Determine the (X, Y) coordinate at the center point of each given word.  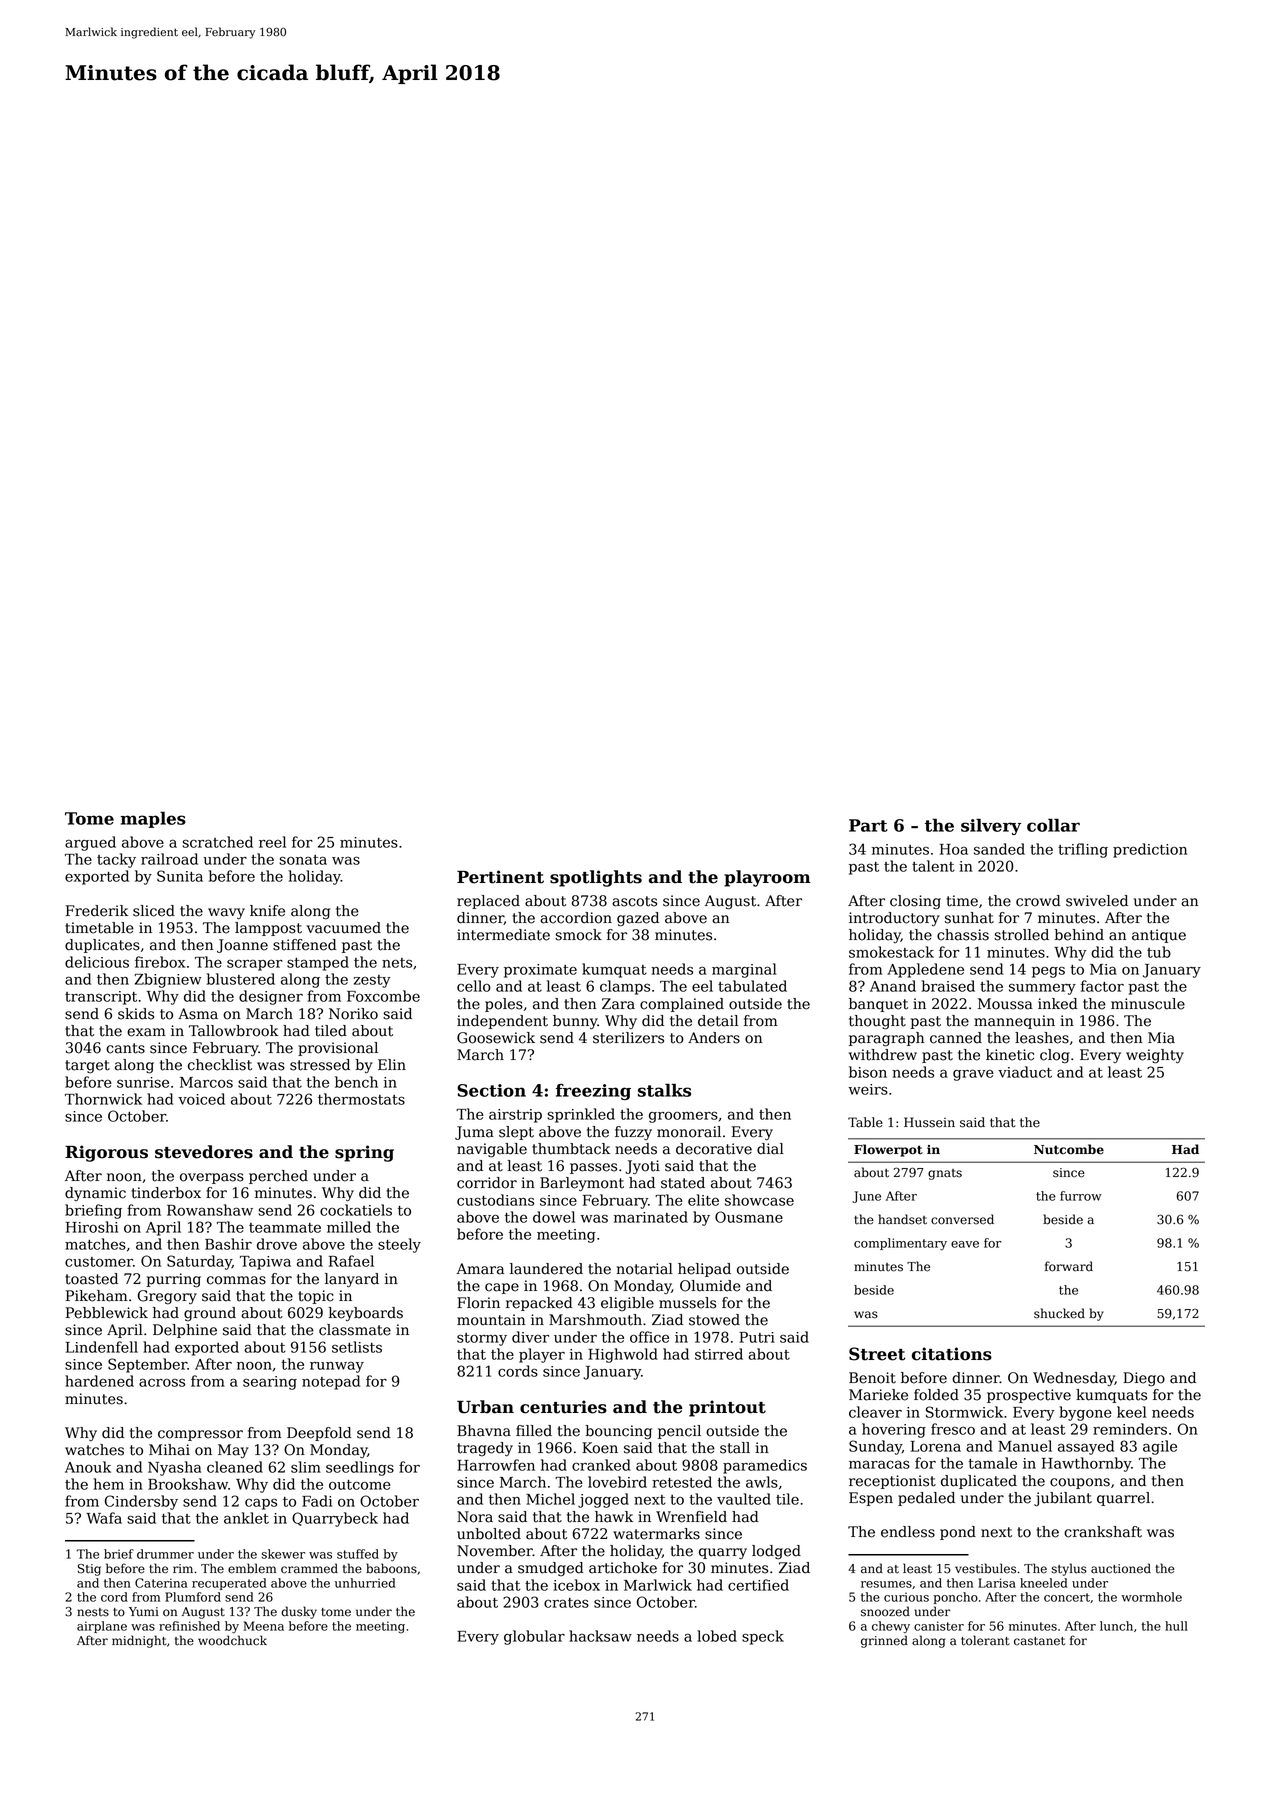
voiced (201, 1099)
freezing (593, 1092)
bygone (1085, 1413)
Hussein (929, 1122)
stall (735, 1448)
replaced (488, 902)
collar (1053, 825)
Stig (89, 1570)
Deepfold (319, 1434)
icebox (576, 1585)
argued (90, 843)
